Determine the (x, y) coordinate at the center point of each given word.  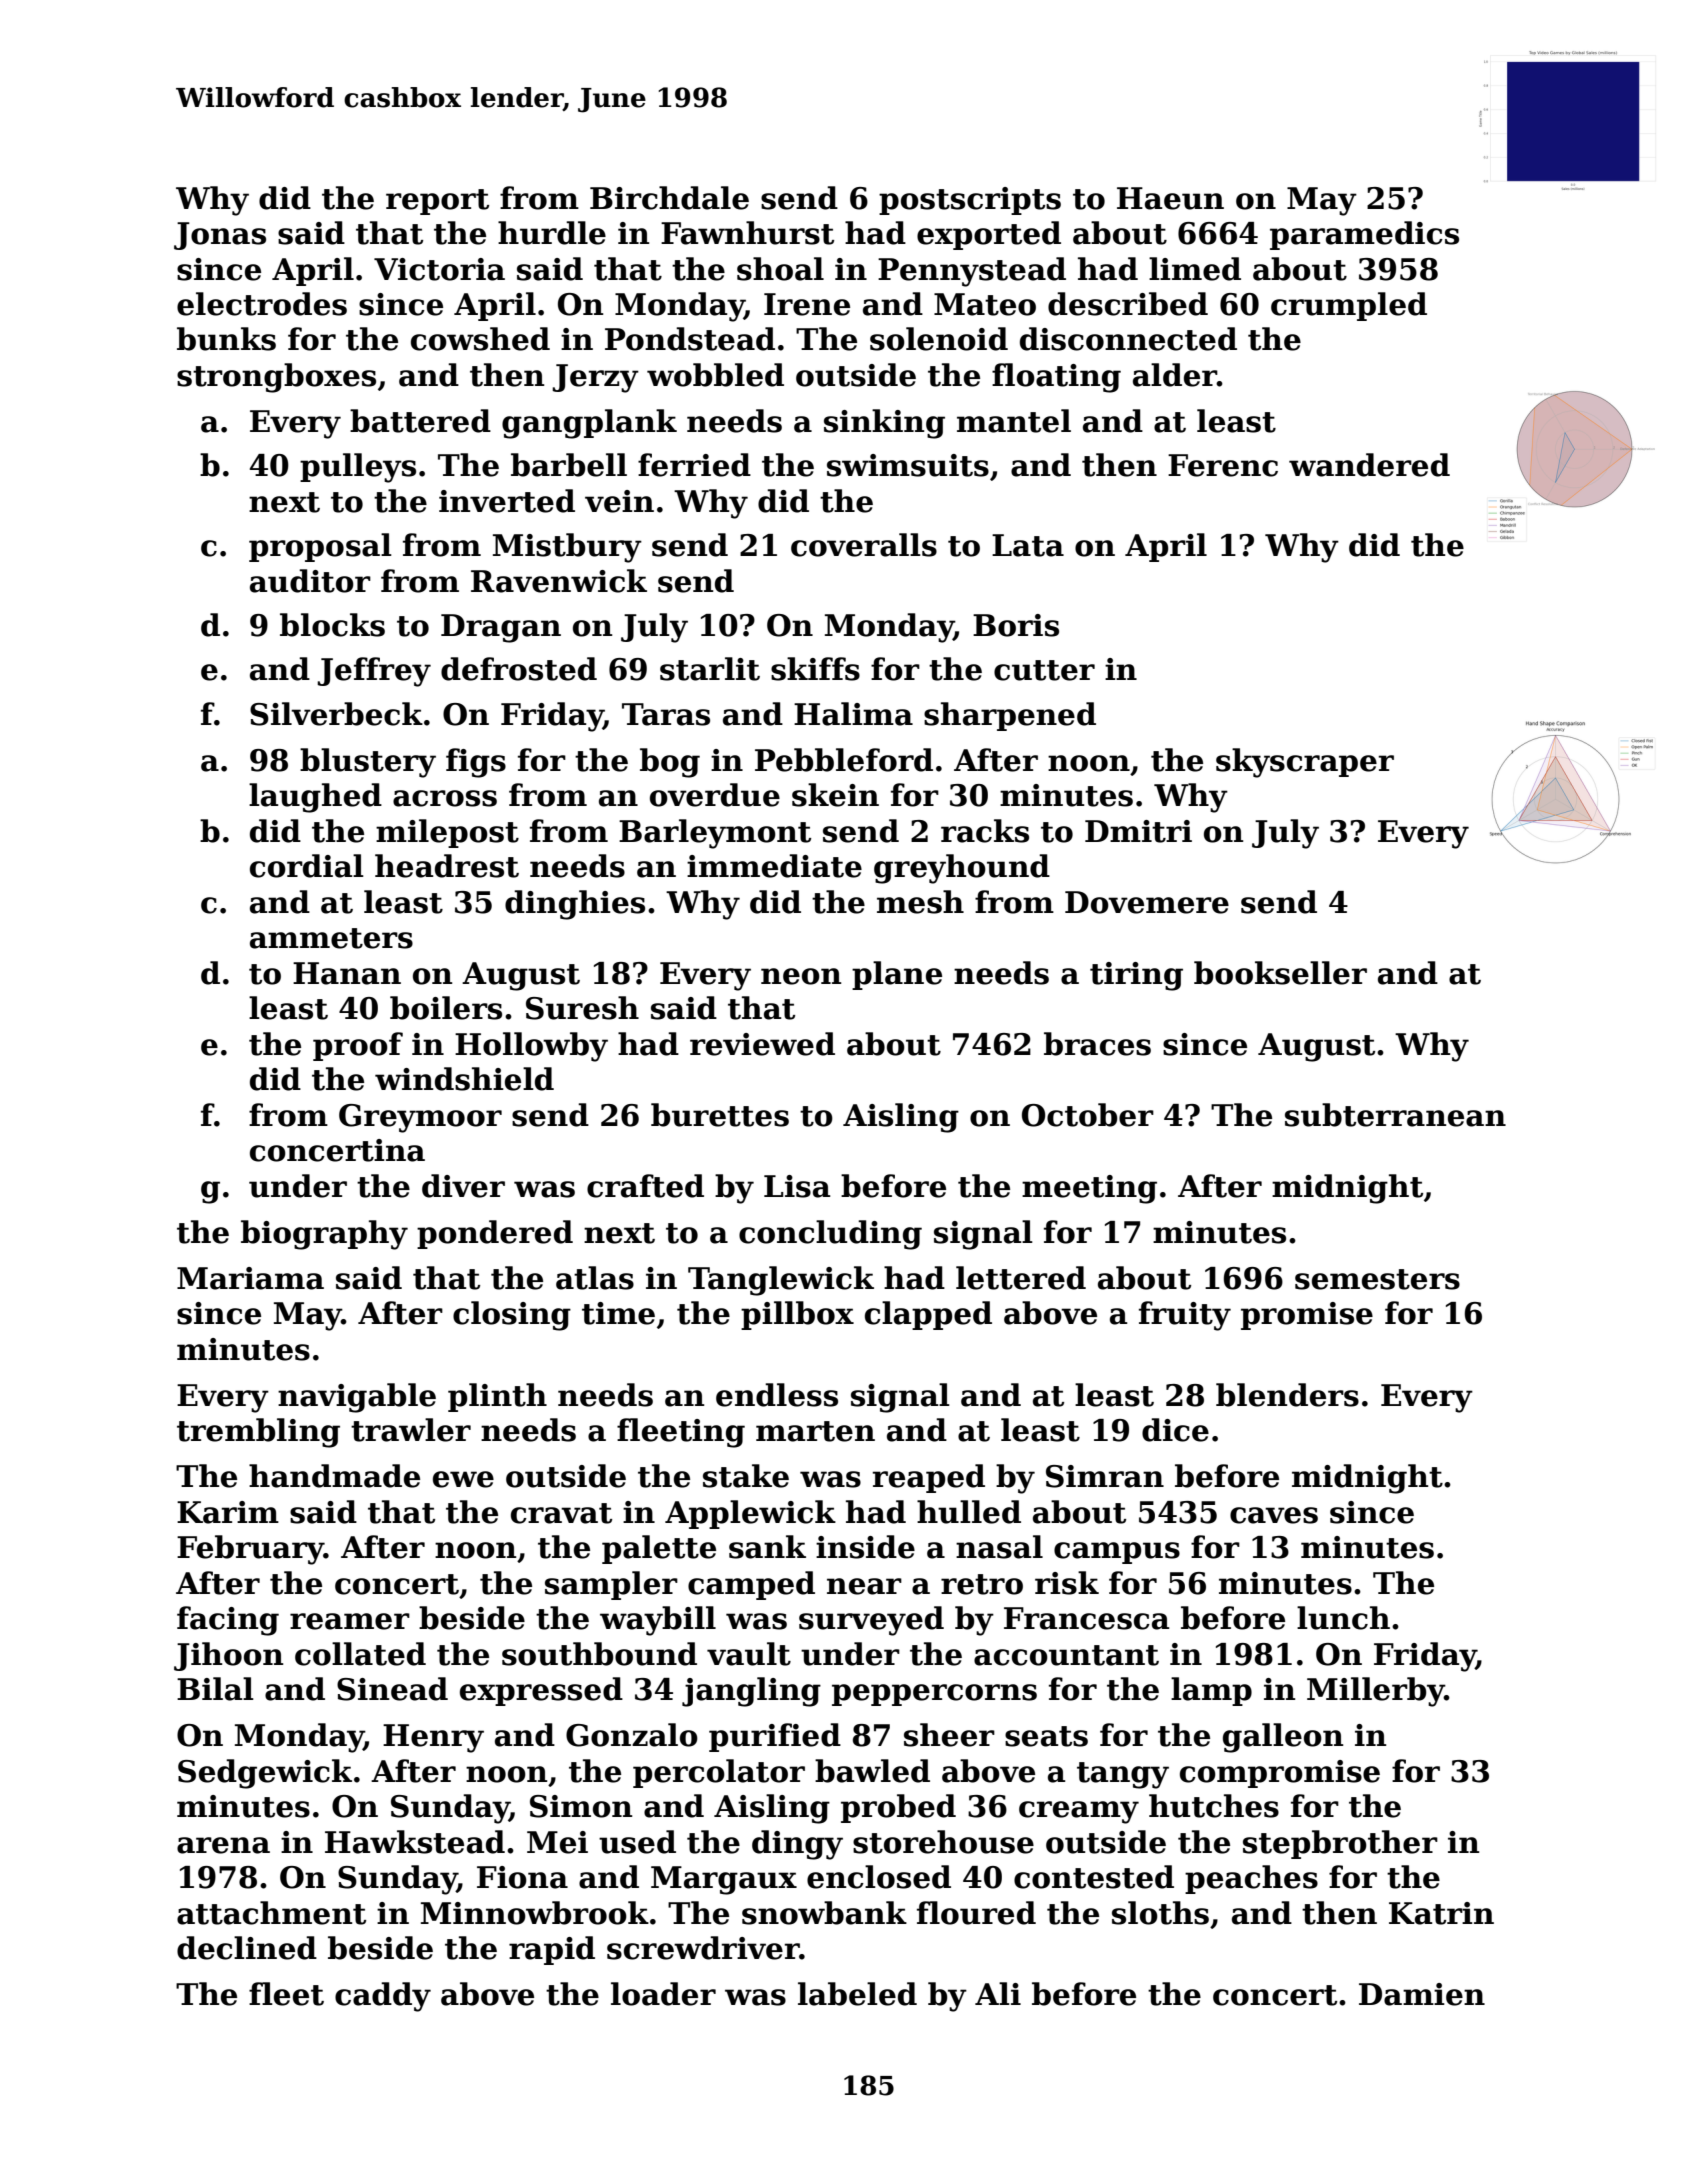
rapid (552, 1950)
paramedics (1364, 235)
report (437, 202)
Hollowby (531, 1047)
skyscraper (1305, 763)
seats (1046, 1736)
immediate (774, 866)
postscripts (970, 201)
